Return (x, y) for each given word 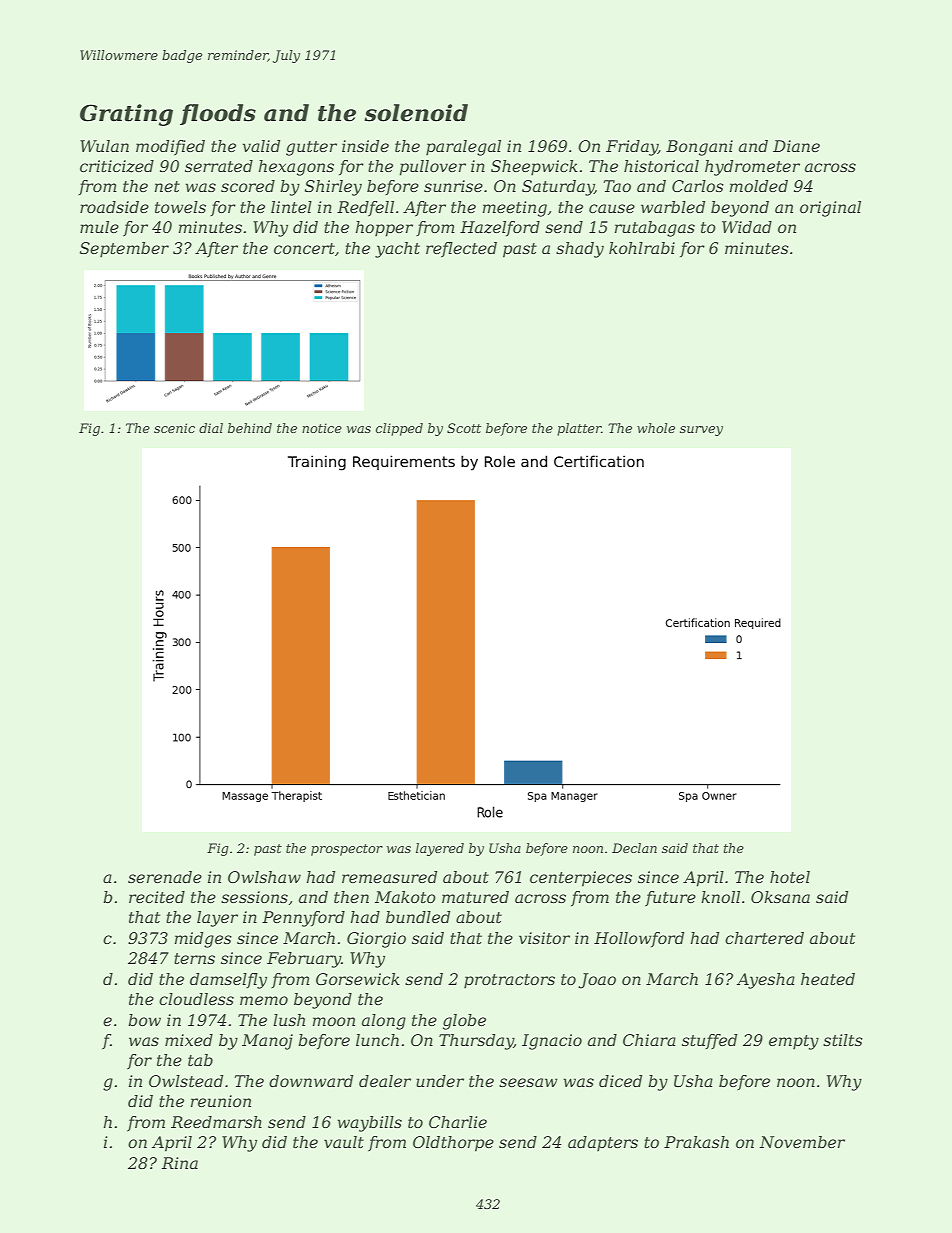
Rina (180, 1163)
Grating (126, 115)
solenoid (416, 113)
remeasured (389, 877)
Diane (796, 146)
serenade (165, 877)
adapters (603, 1144)
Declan (634, 848)
